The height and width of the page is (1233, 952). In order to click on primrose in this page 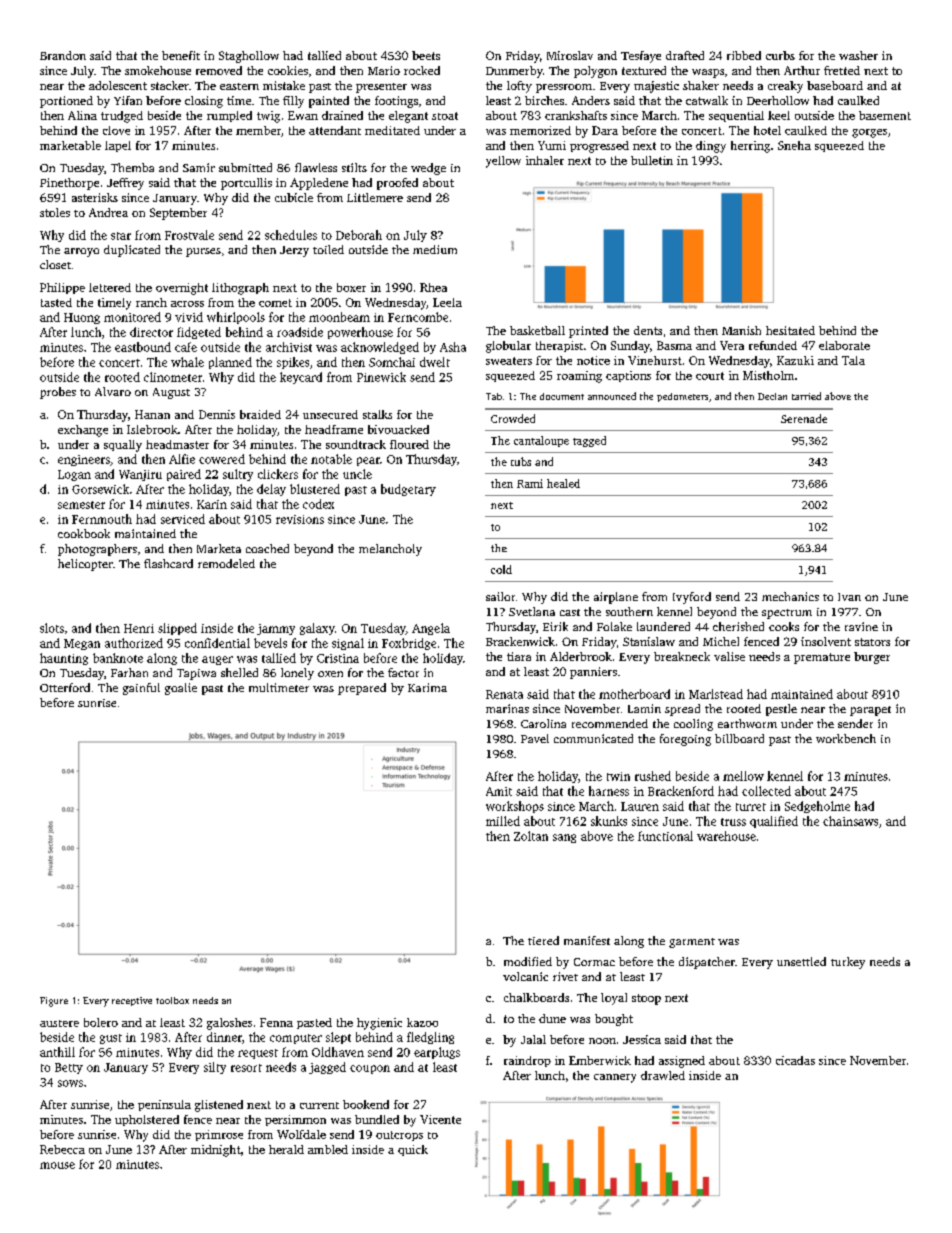, I will do `click(219, 1135)`.
